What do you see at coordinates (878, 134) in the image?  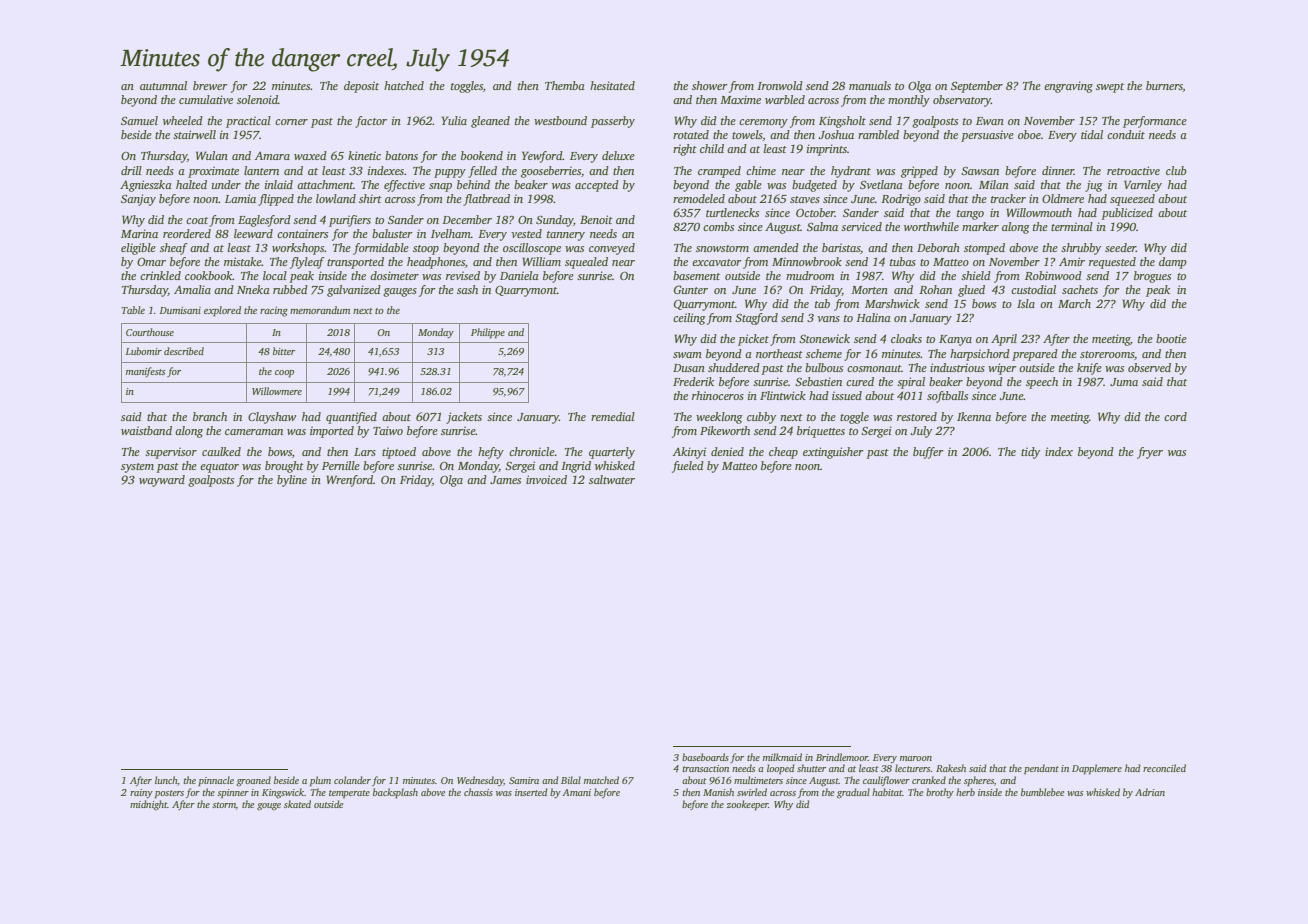 I see `rambled` at bounding box center [878, 134].
